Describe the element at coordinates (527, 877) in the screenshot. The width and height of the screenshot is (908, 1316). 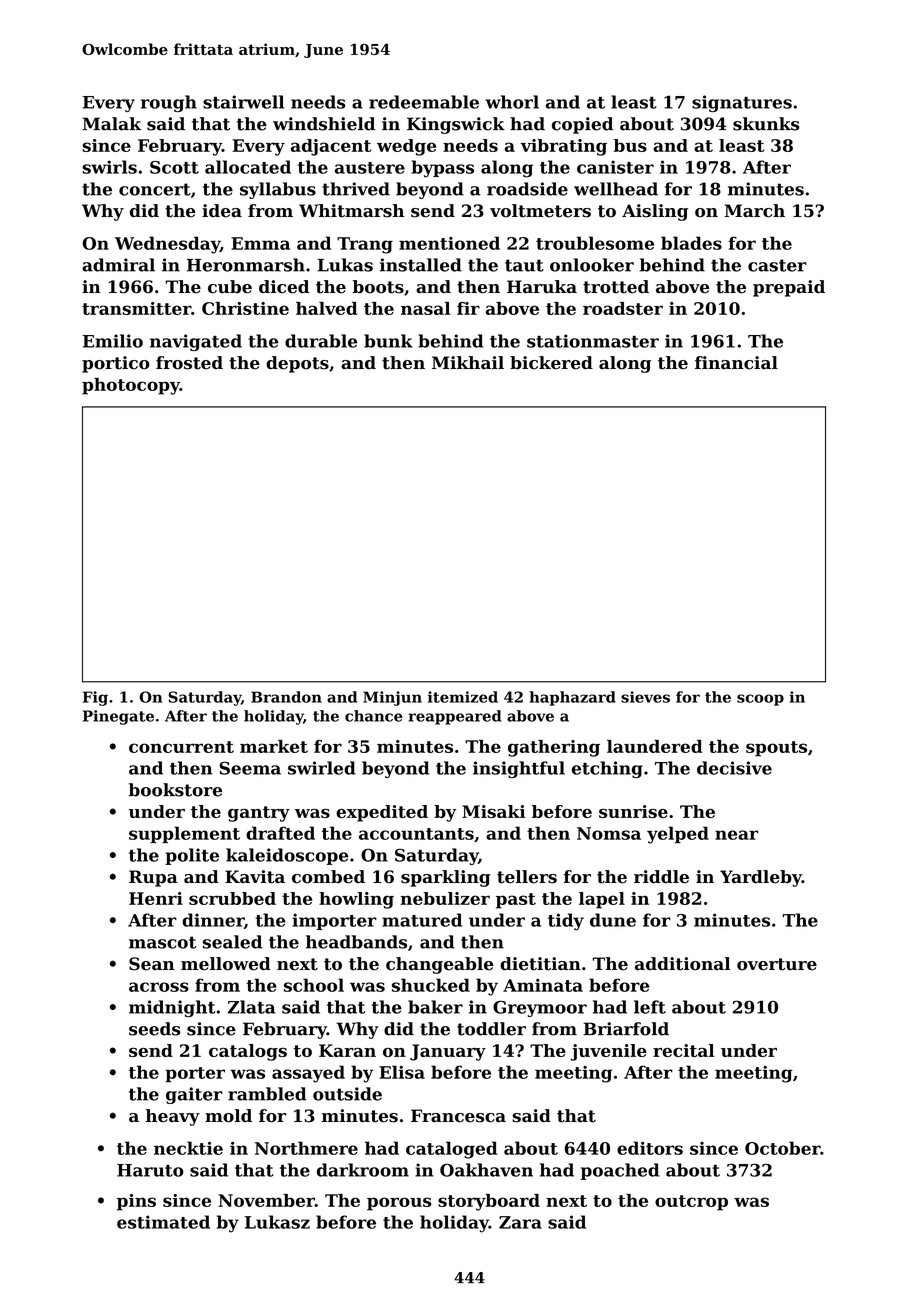
I see `tellers` at that location.
